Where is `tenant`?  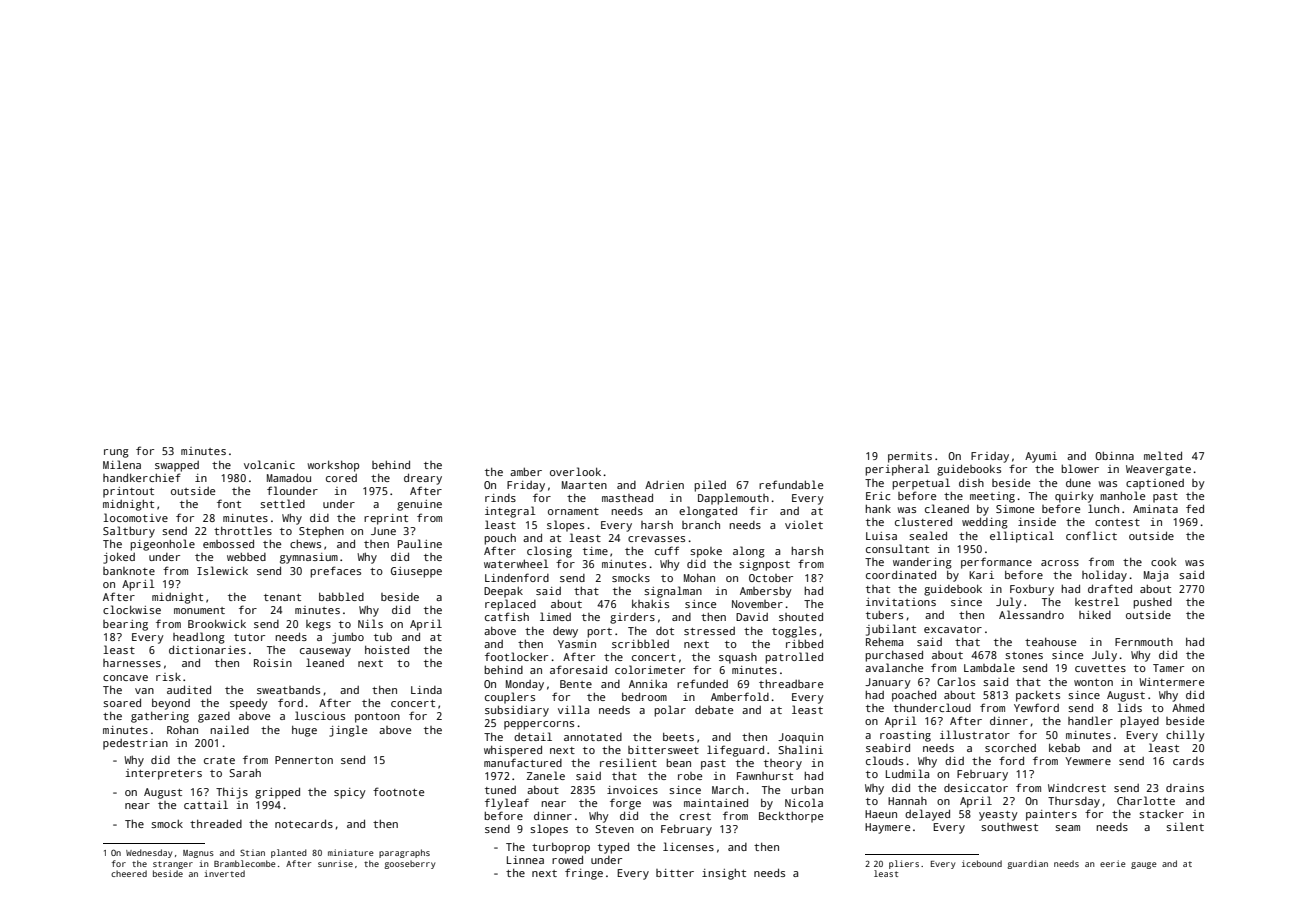 tenant is located at coordinates (282, 597).
